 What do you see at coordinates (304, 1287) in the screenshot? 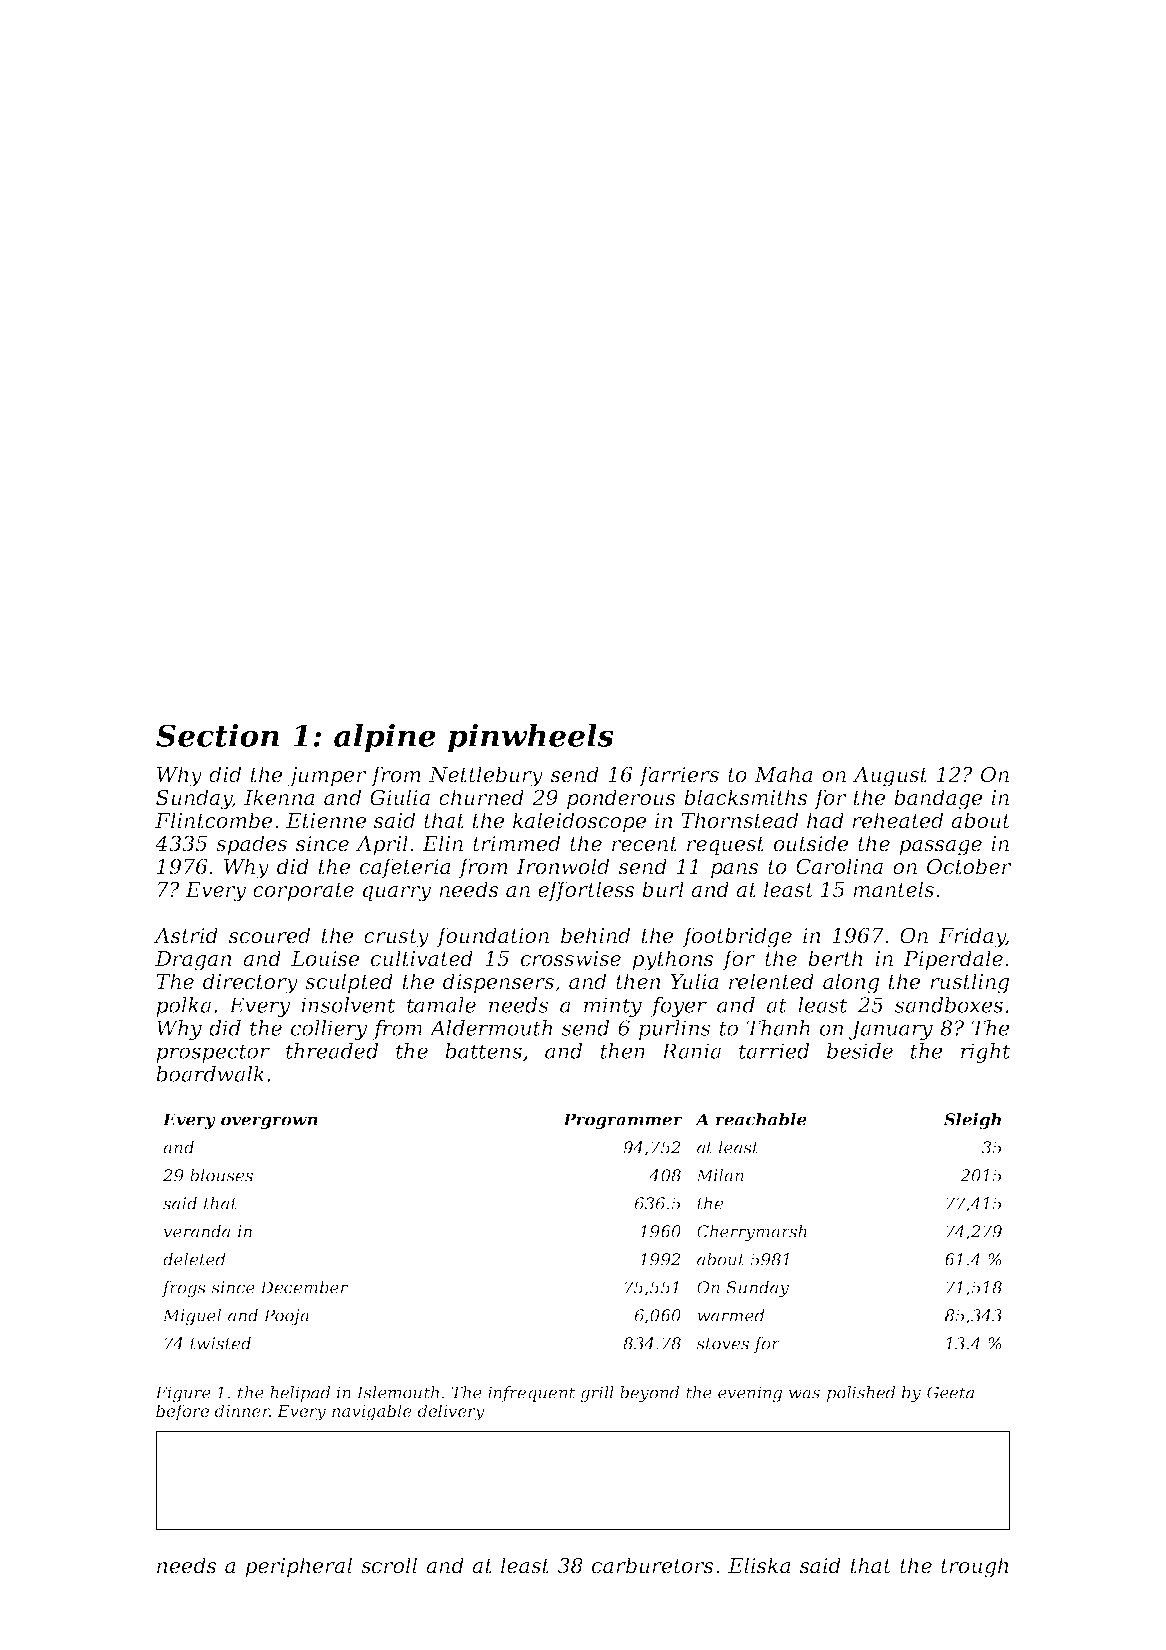
I see `December` at bounding box center [304, 1287].
